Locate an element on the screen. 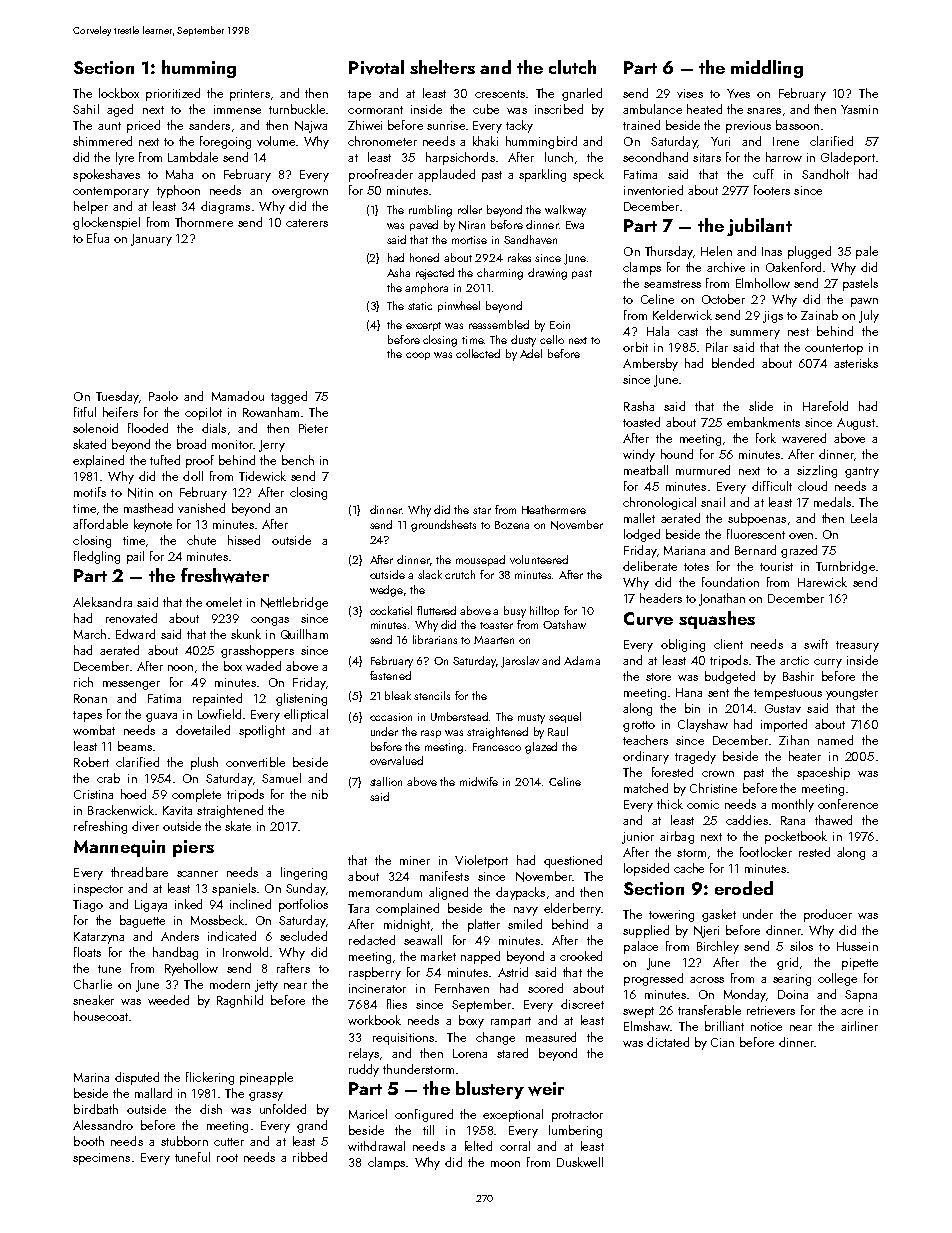 This screenshot has width=952, height=1233. Paolo is located at coordinates (163, 396).
